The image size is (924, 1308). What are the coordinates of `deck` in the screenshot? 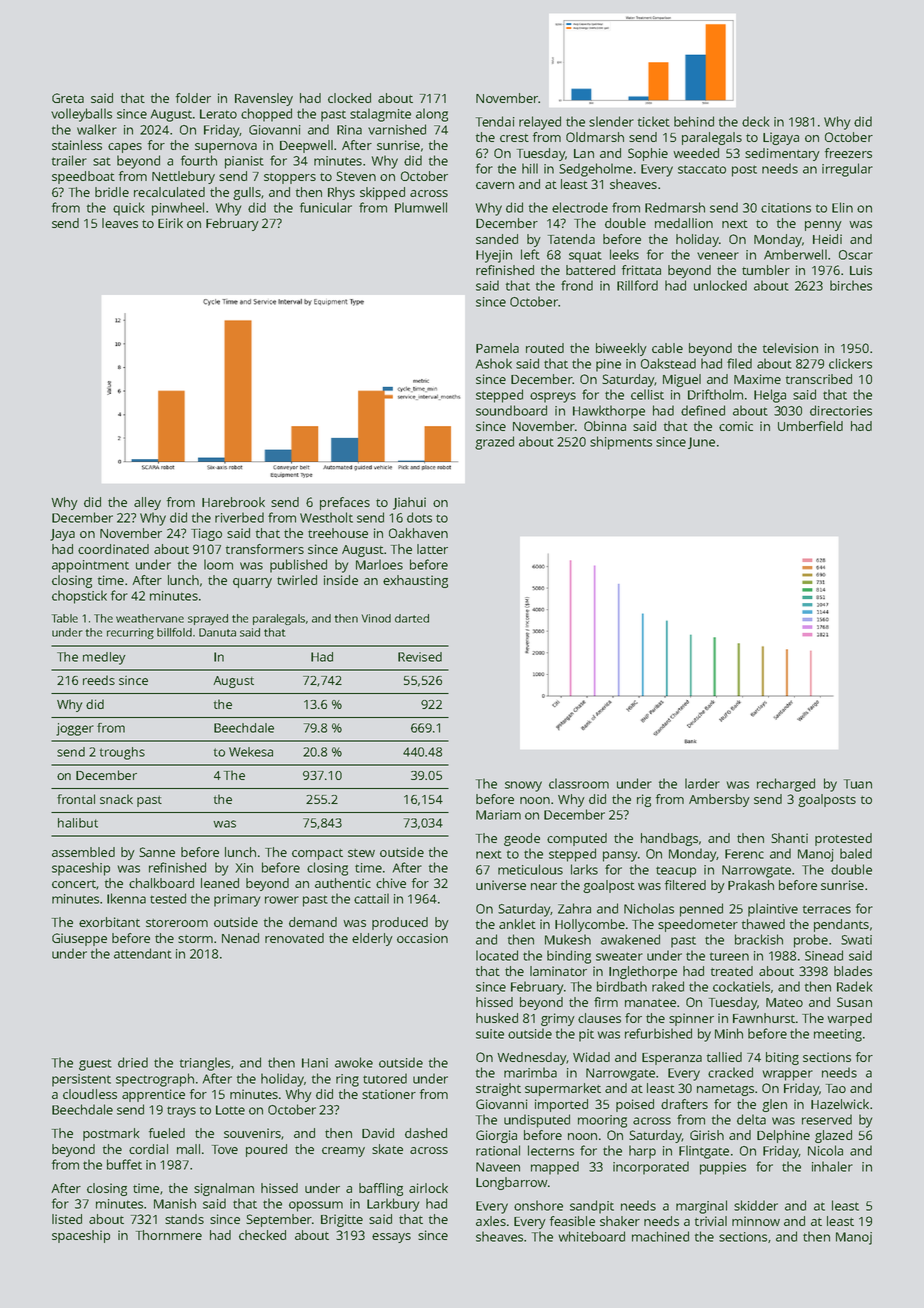 It's located at (756, 121).
